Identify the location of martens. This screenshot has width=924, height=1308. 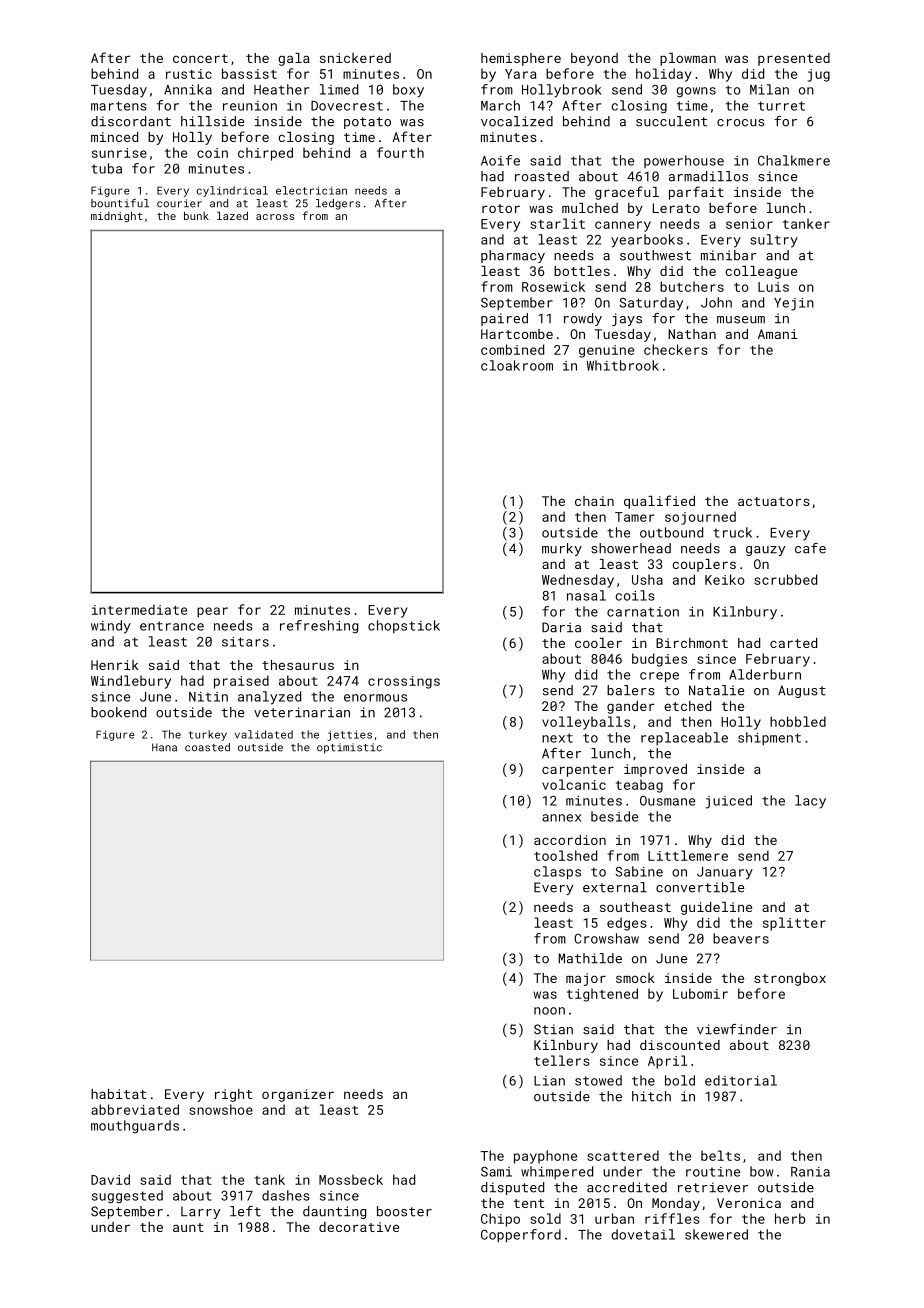
(119, 106).
